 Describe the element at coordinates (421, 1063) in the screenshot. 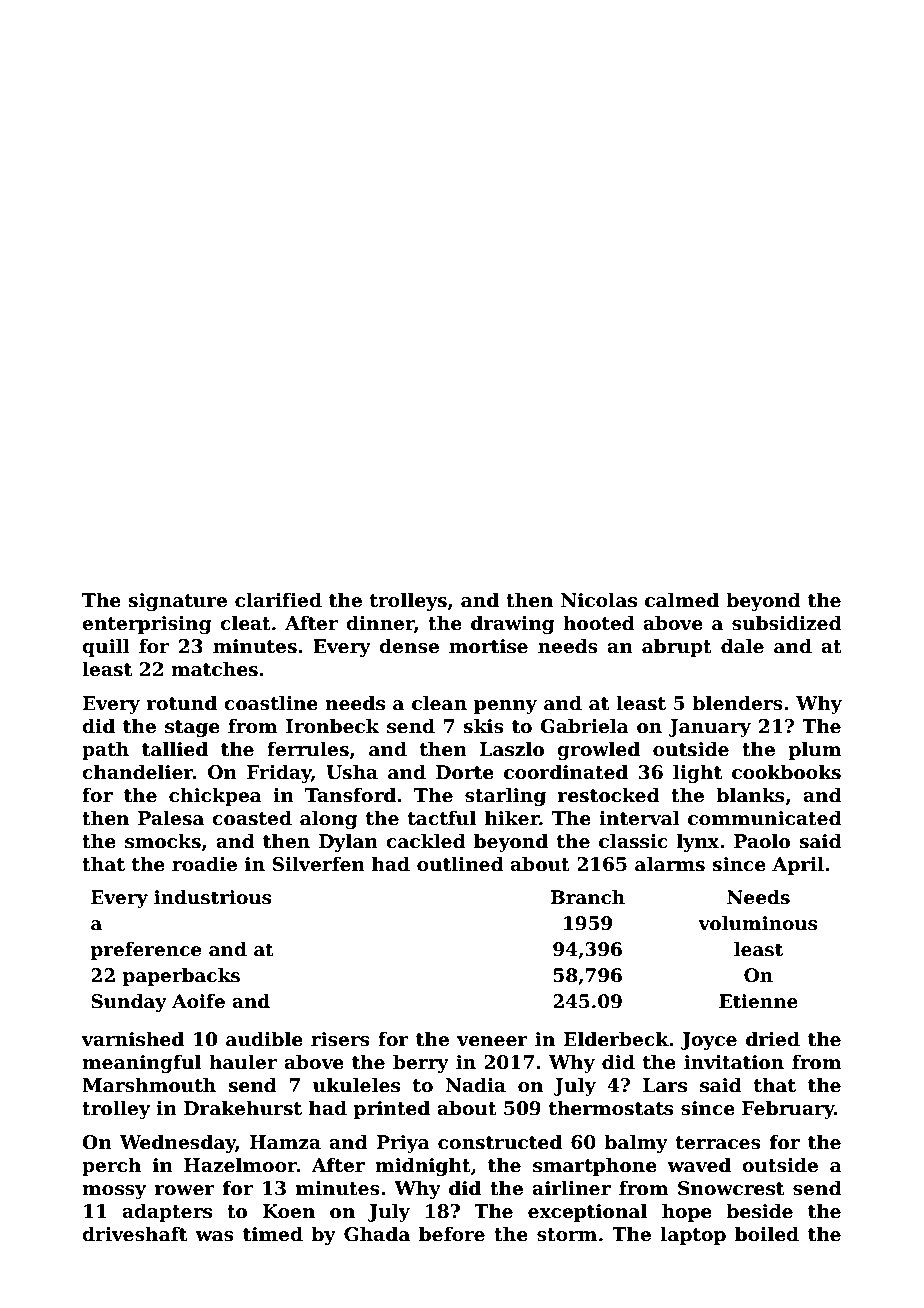

I see `berry` at that location.
